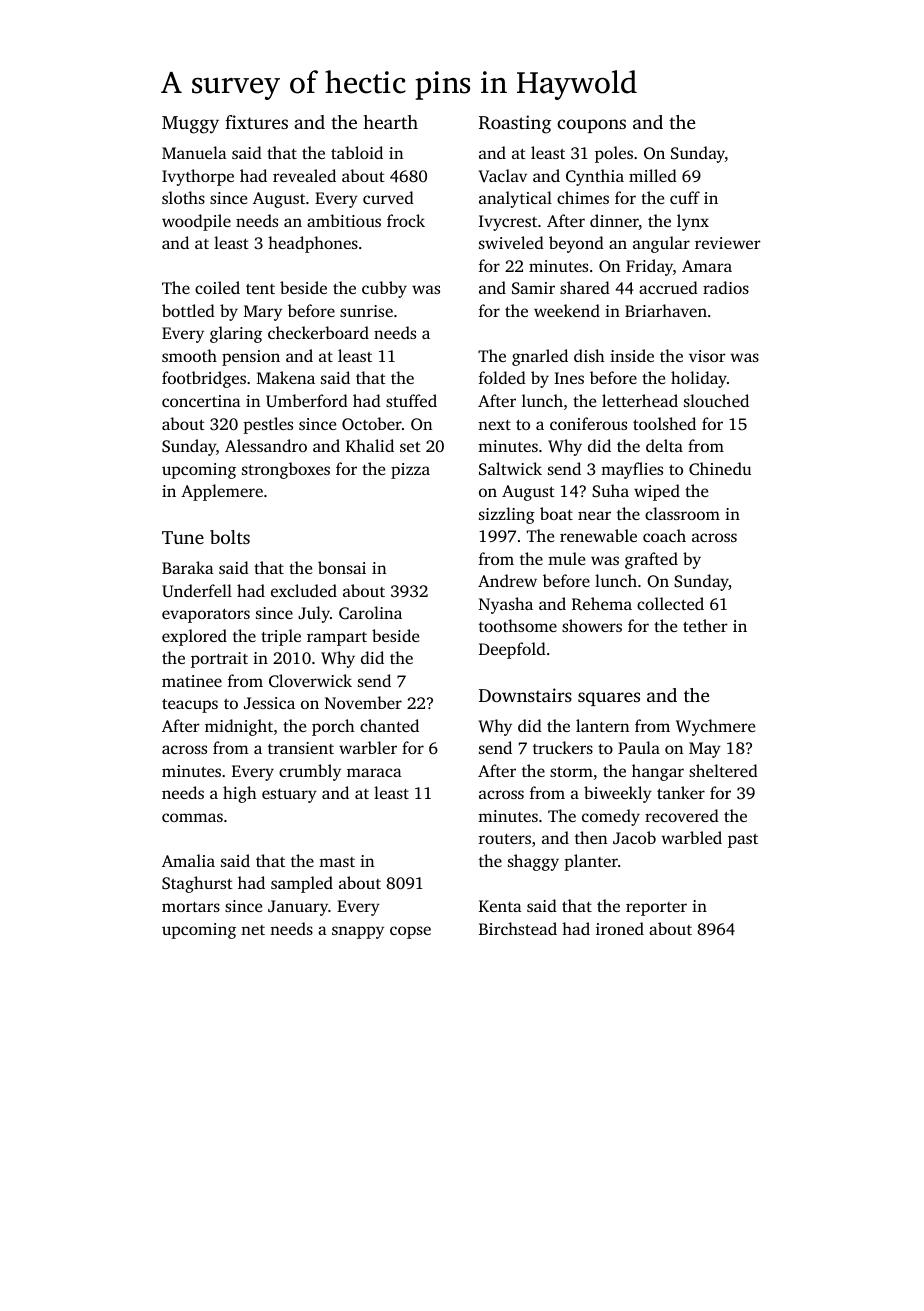 This screenshot has height=1311, width=924. What do you see at coordinates (374, 772) in the screenshot?
I see `maraca` at bounding box center [374, 772].
